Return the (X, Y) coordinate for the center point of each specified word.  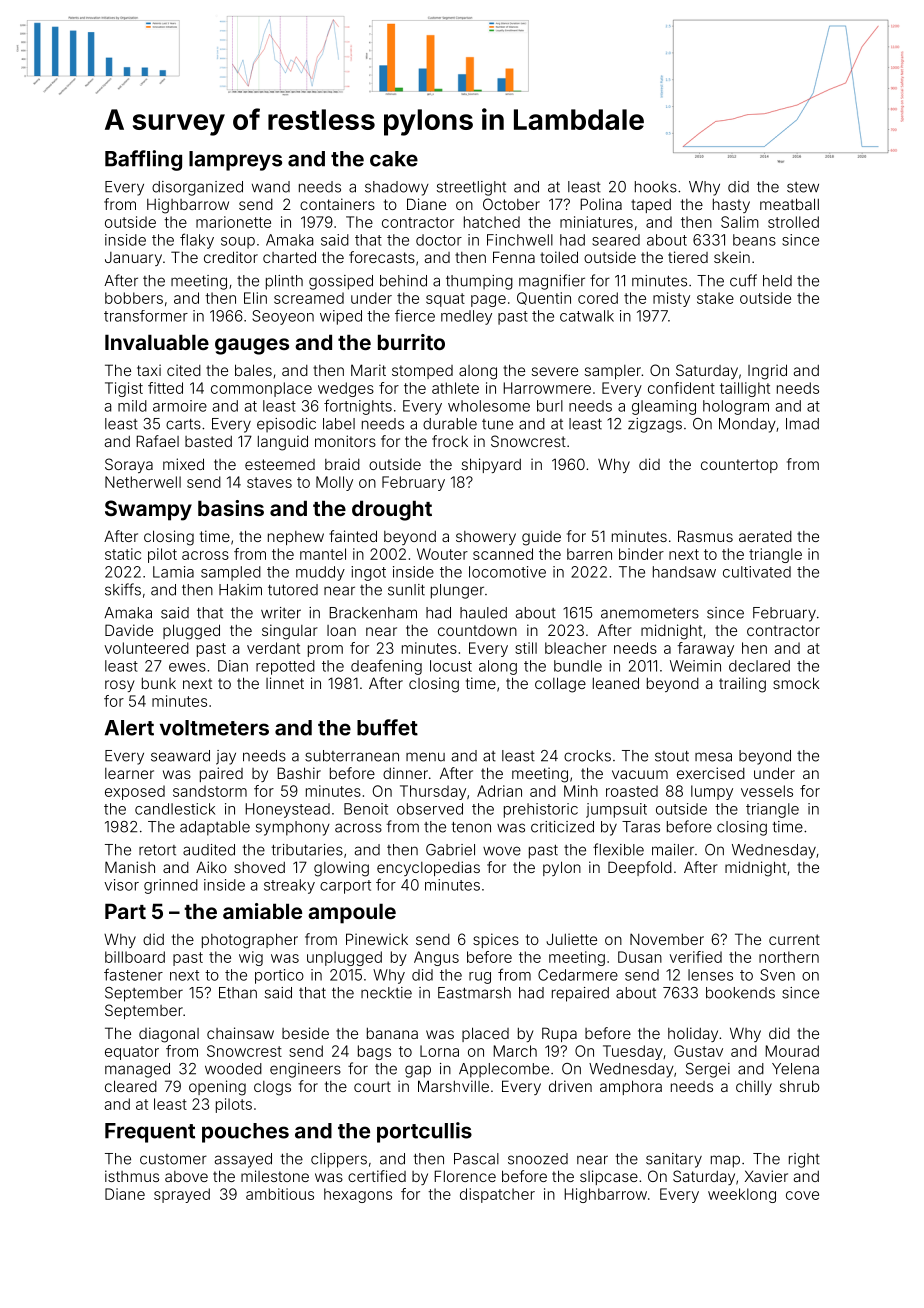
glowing (341, 869)
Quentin (544, 298)
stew (803, 187)
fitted (165, 388)
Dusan (640, 957)
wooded (233, 1069)
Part (125, 911)
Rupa (559, 1034)
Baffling (143, 160)
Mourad (792, 1051)
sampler (613, 372)
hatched (492, 222)
